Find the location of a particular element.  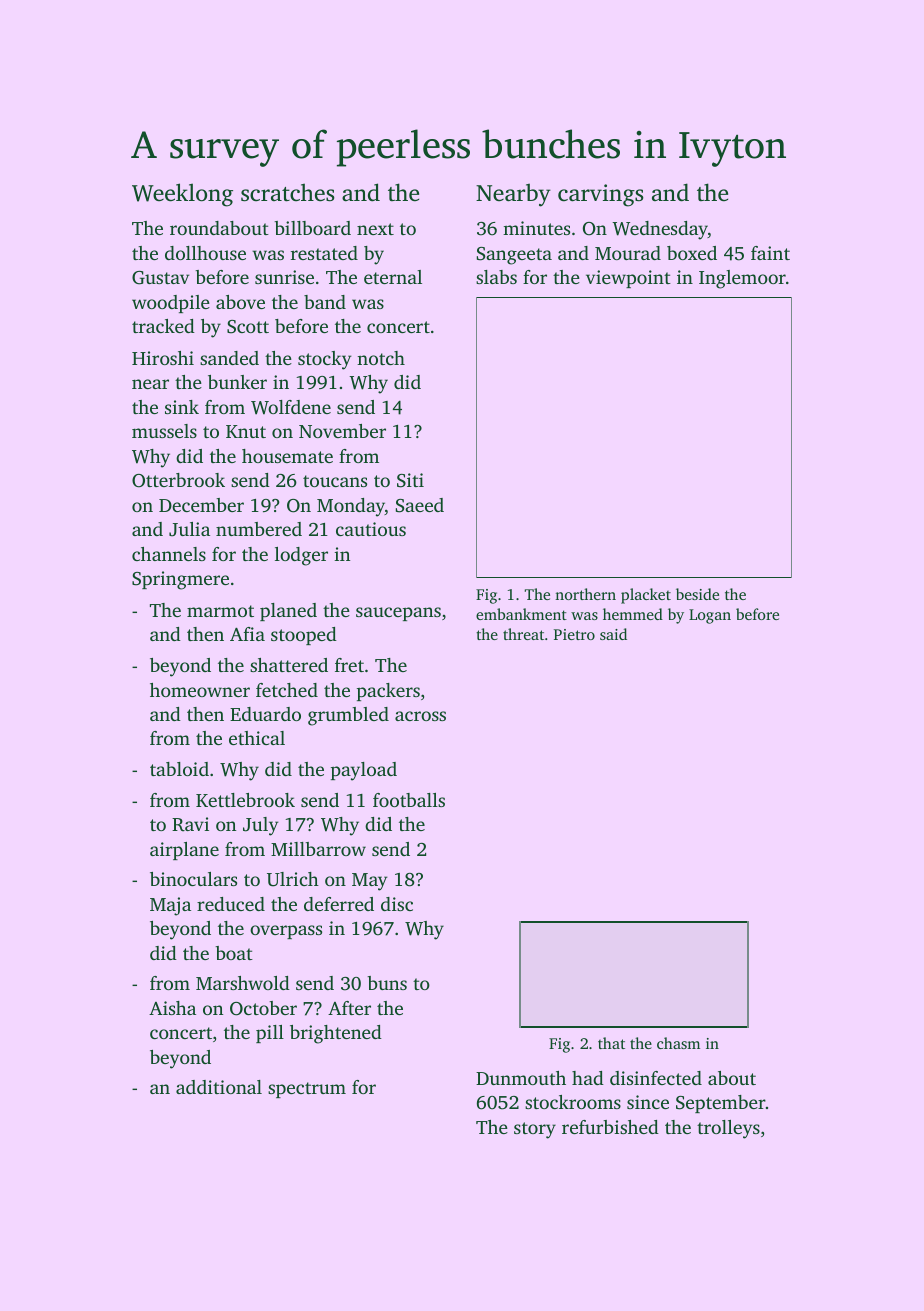

chasm is located at coordinates (678, 1043).
